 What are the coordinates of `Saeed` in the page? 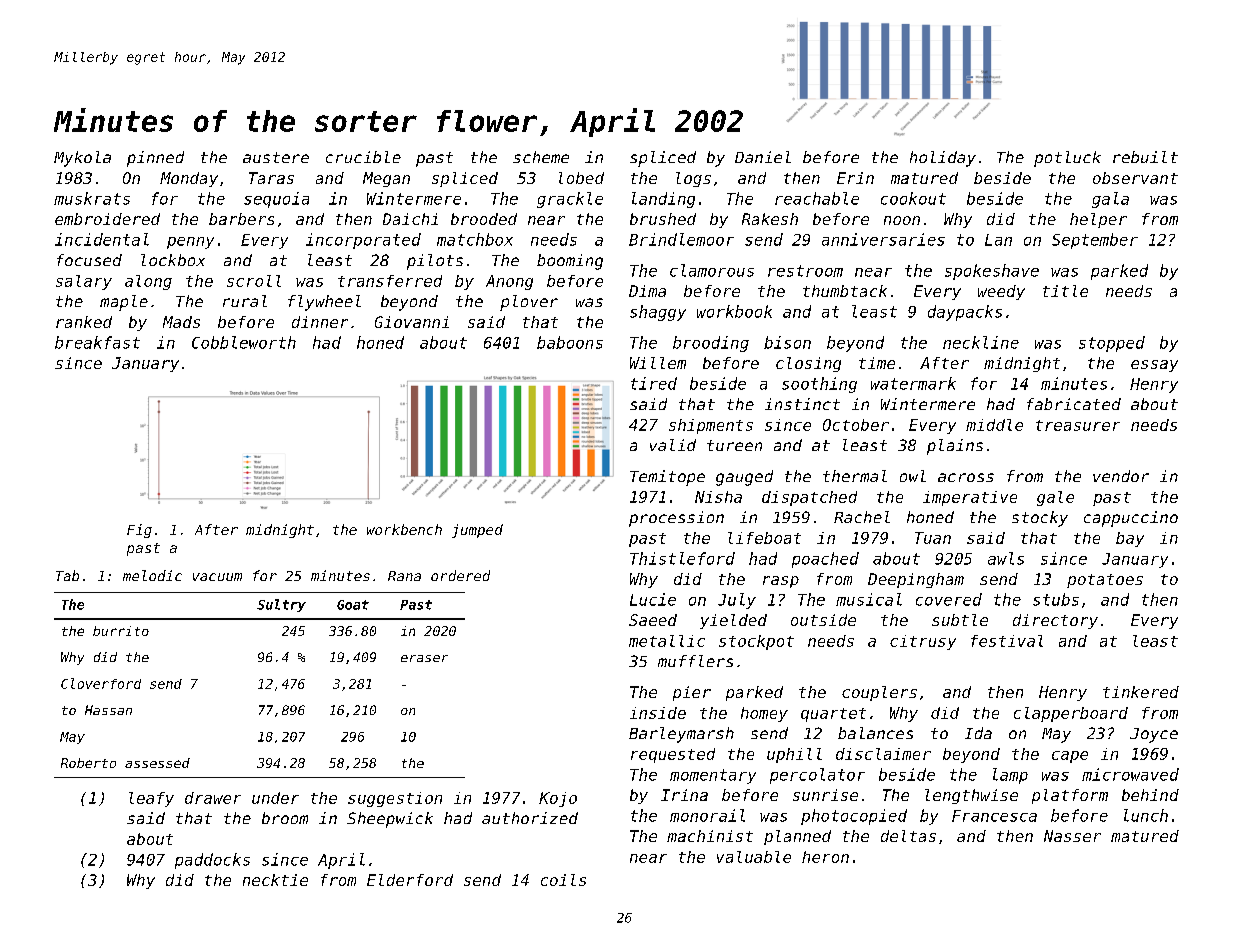 It's located at (653, 620).
